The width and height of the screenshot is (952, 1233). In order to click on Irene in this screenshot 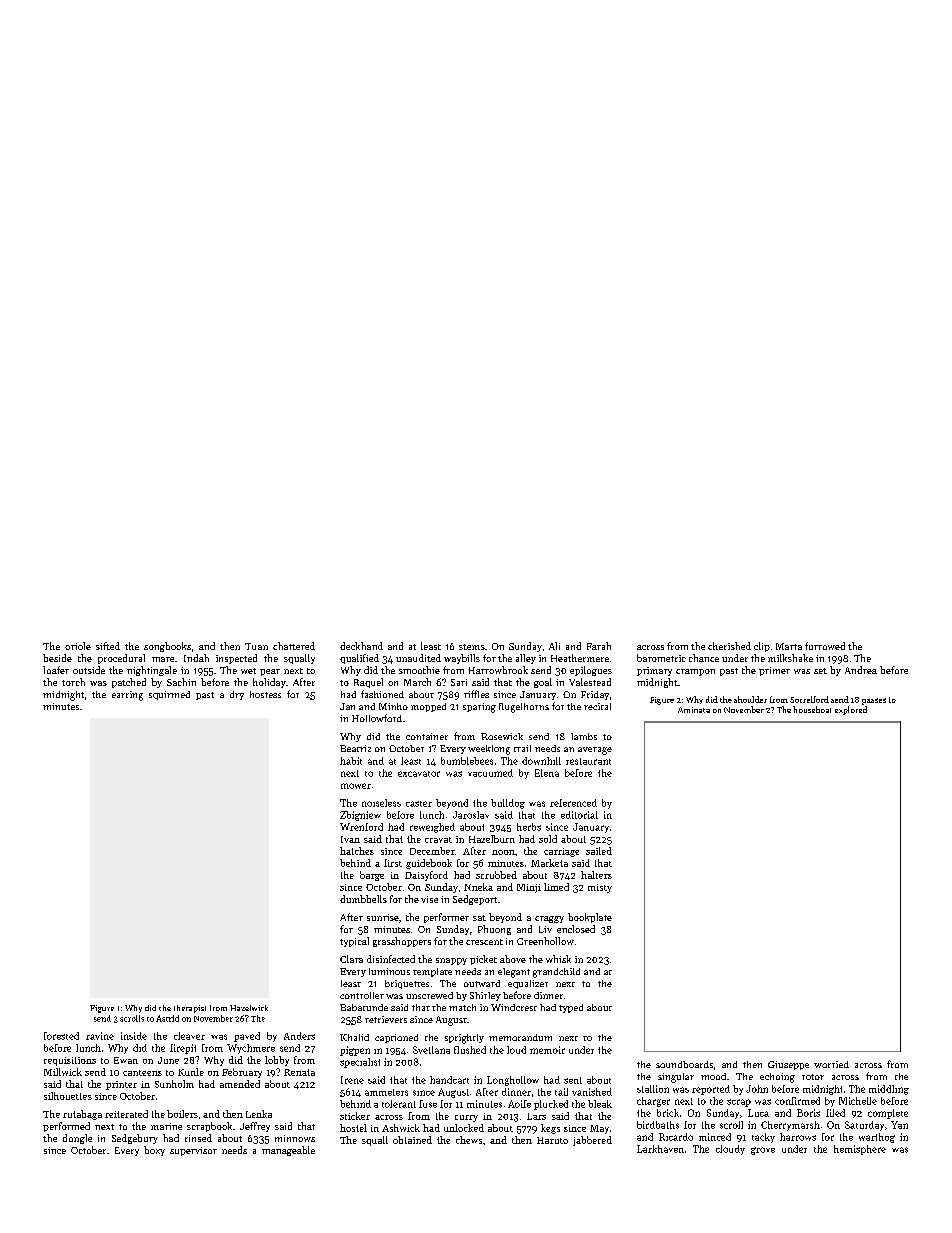, I will do `click(352, 1080)`.
